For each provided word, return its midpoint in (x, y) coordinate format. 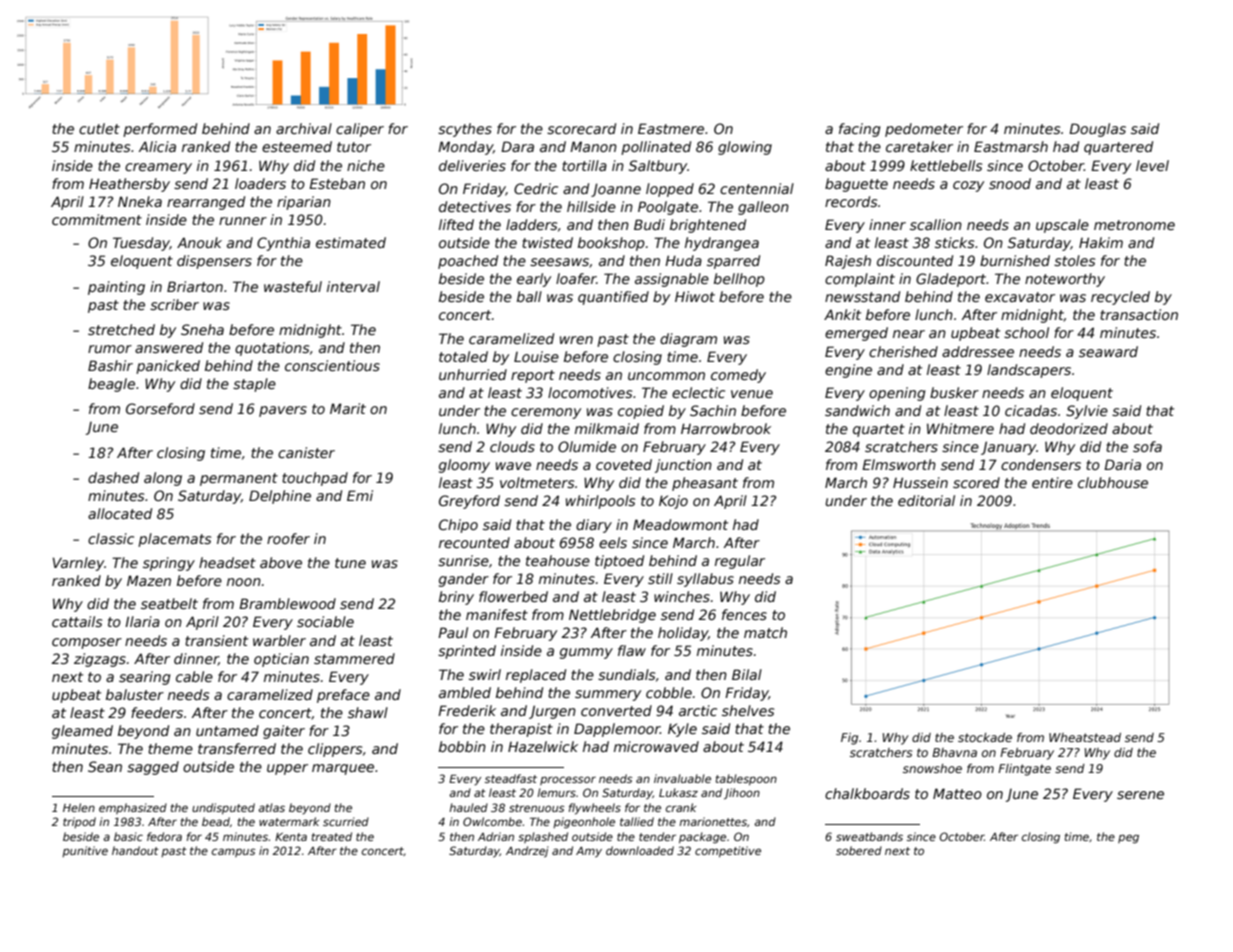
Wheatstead (1085, 737)
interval (353, 286)
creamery (158, 168)
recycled (1120, 298)
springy (169, 564)
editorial (926, 500)
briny (456, 598)
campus (233, 852)
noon (244, 582)
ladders (531, 224)
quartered (1118, 148)
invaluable (682, 778)
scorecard (581, 128)
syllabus (705, 580)
